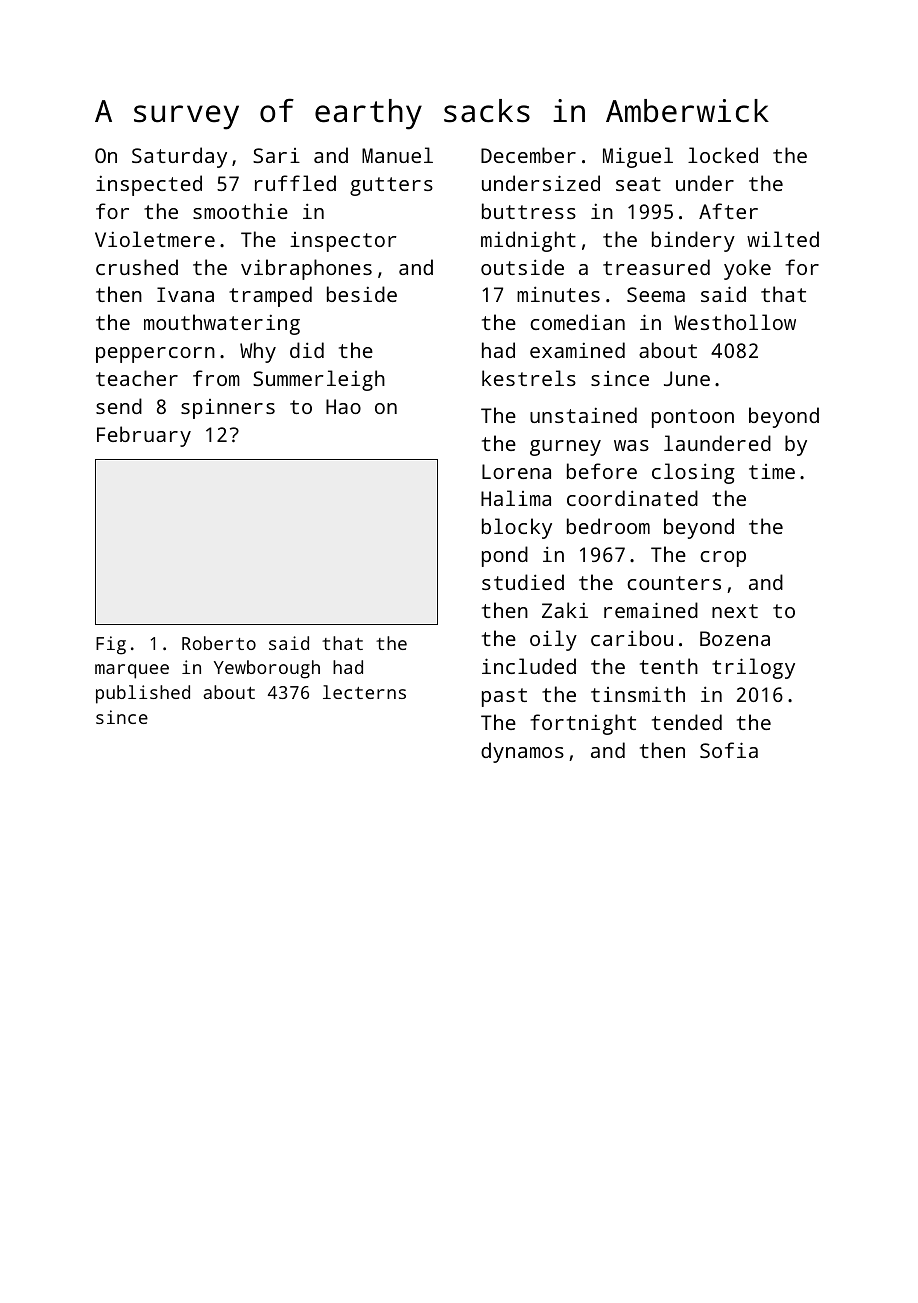 This screenshot has width=918, height=1303. Describe the element at coordinates (276, 155) in the screenshot. I see `Sari` at that location.
